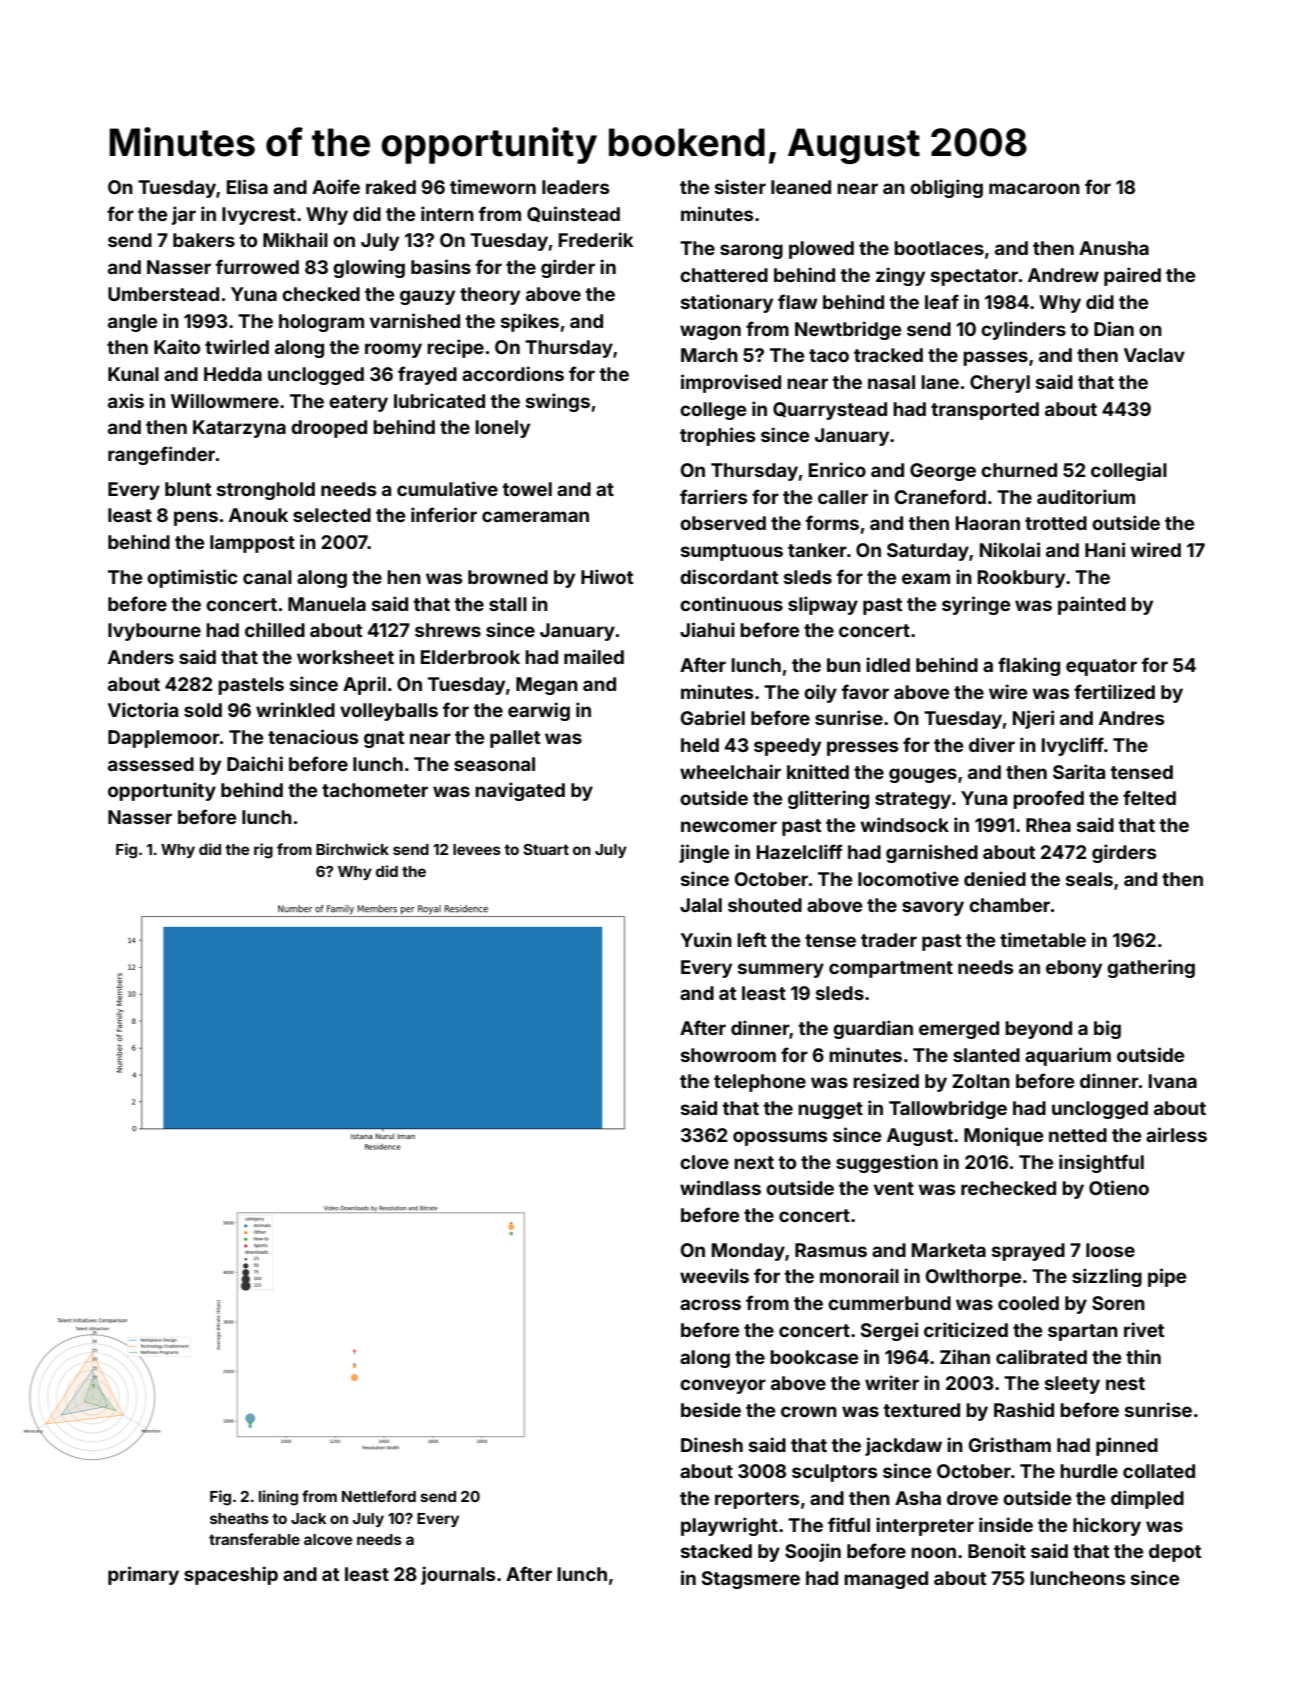  Describe the element at coordinates (946, 188) in the page. I see `obliging` at that location.
